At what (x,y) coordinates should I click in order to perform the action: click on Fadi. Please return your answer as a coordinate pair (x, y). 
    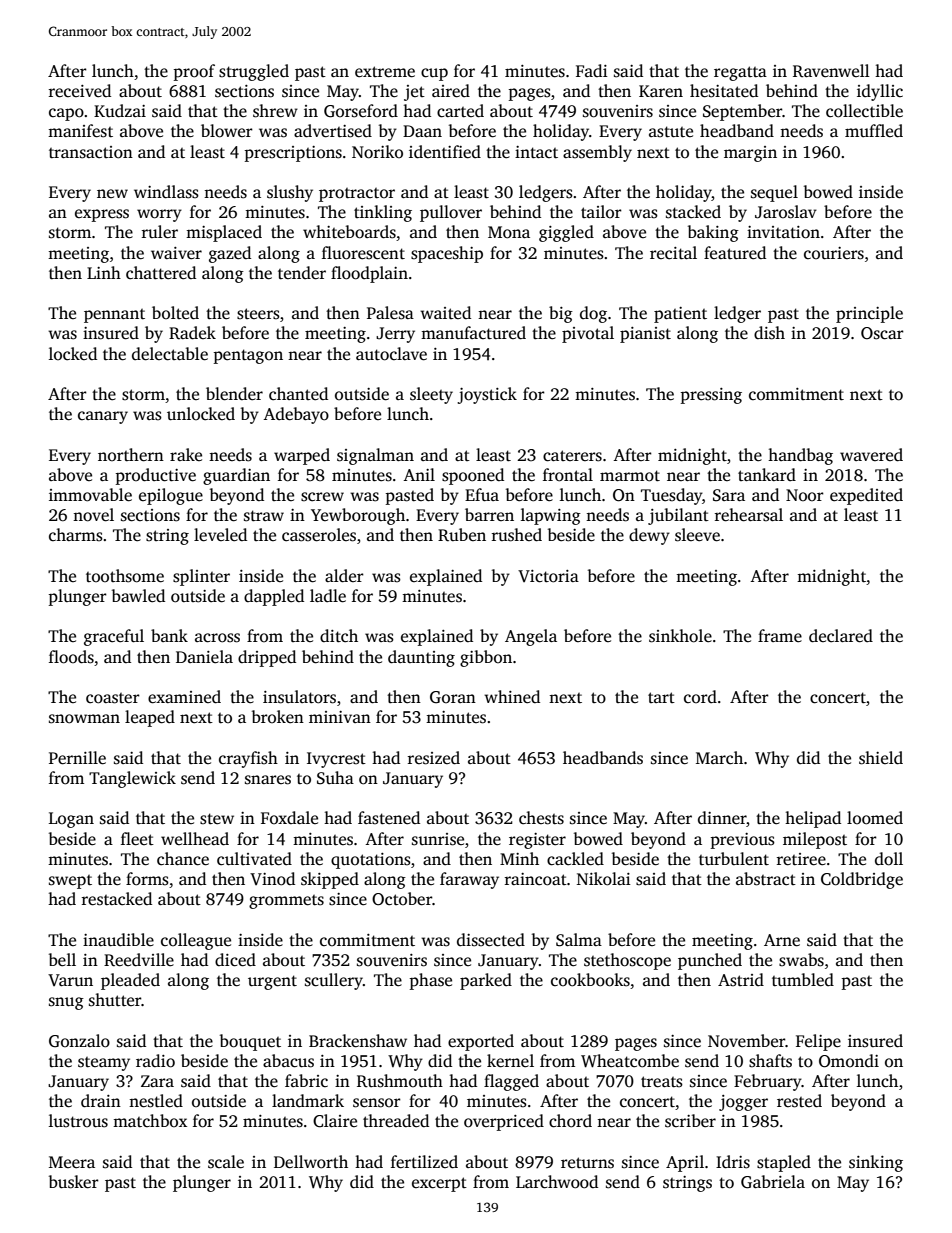
    Looking at the image, I should click on (592, 70).
